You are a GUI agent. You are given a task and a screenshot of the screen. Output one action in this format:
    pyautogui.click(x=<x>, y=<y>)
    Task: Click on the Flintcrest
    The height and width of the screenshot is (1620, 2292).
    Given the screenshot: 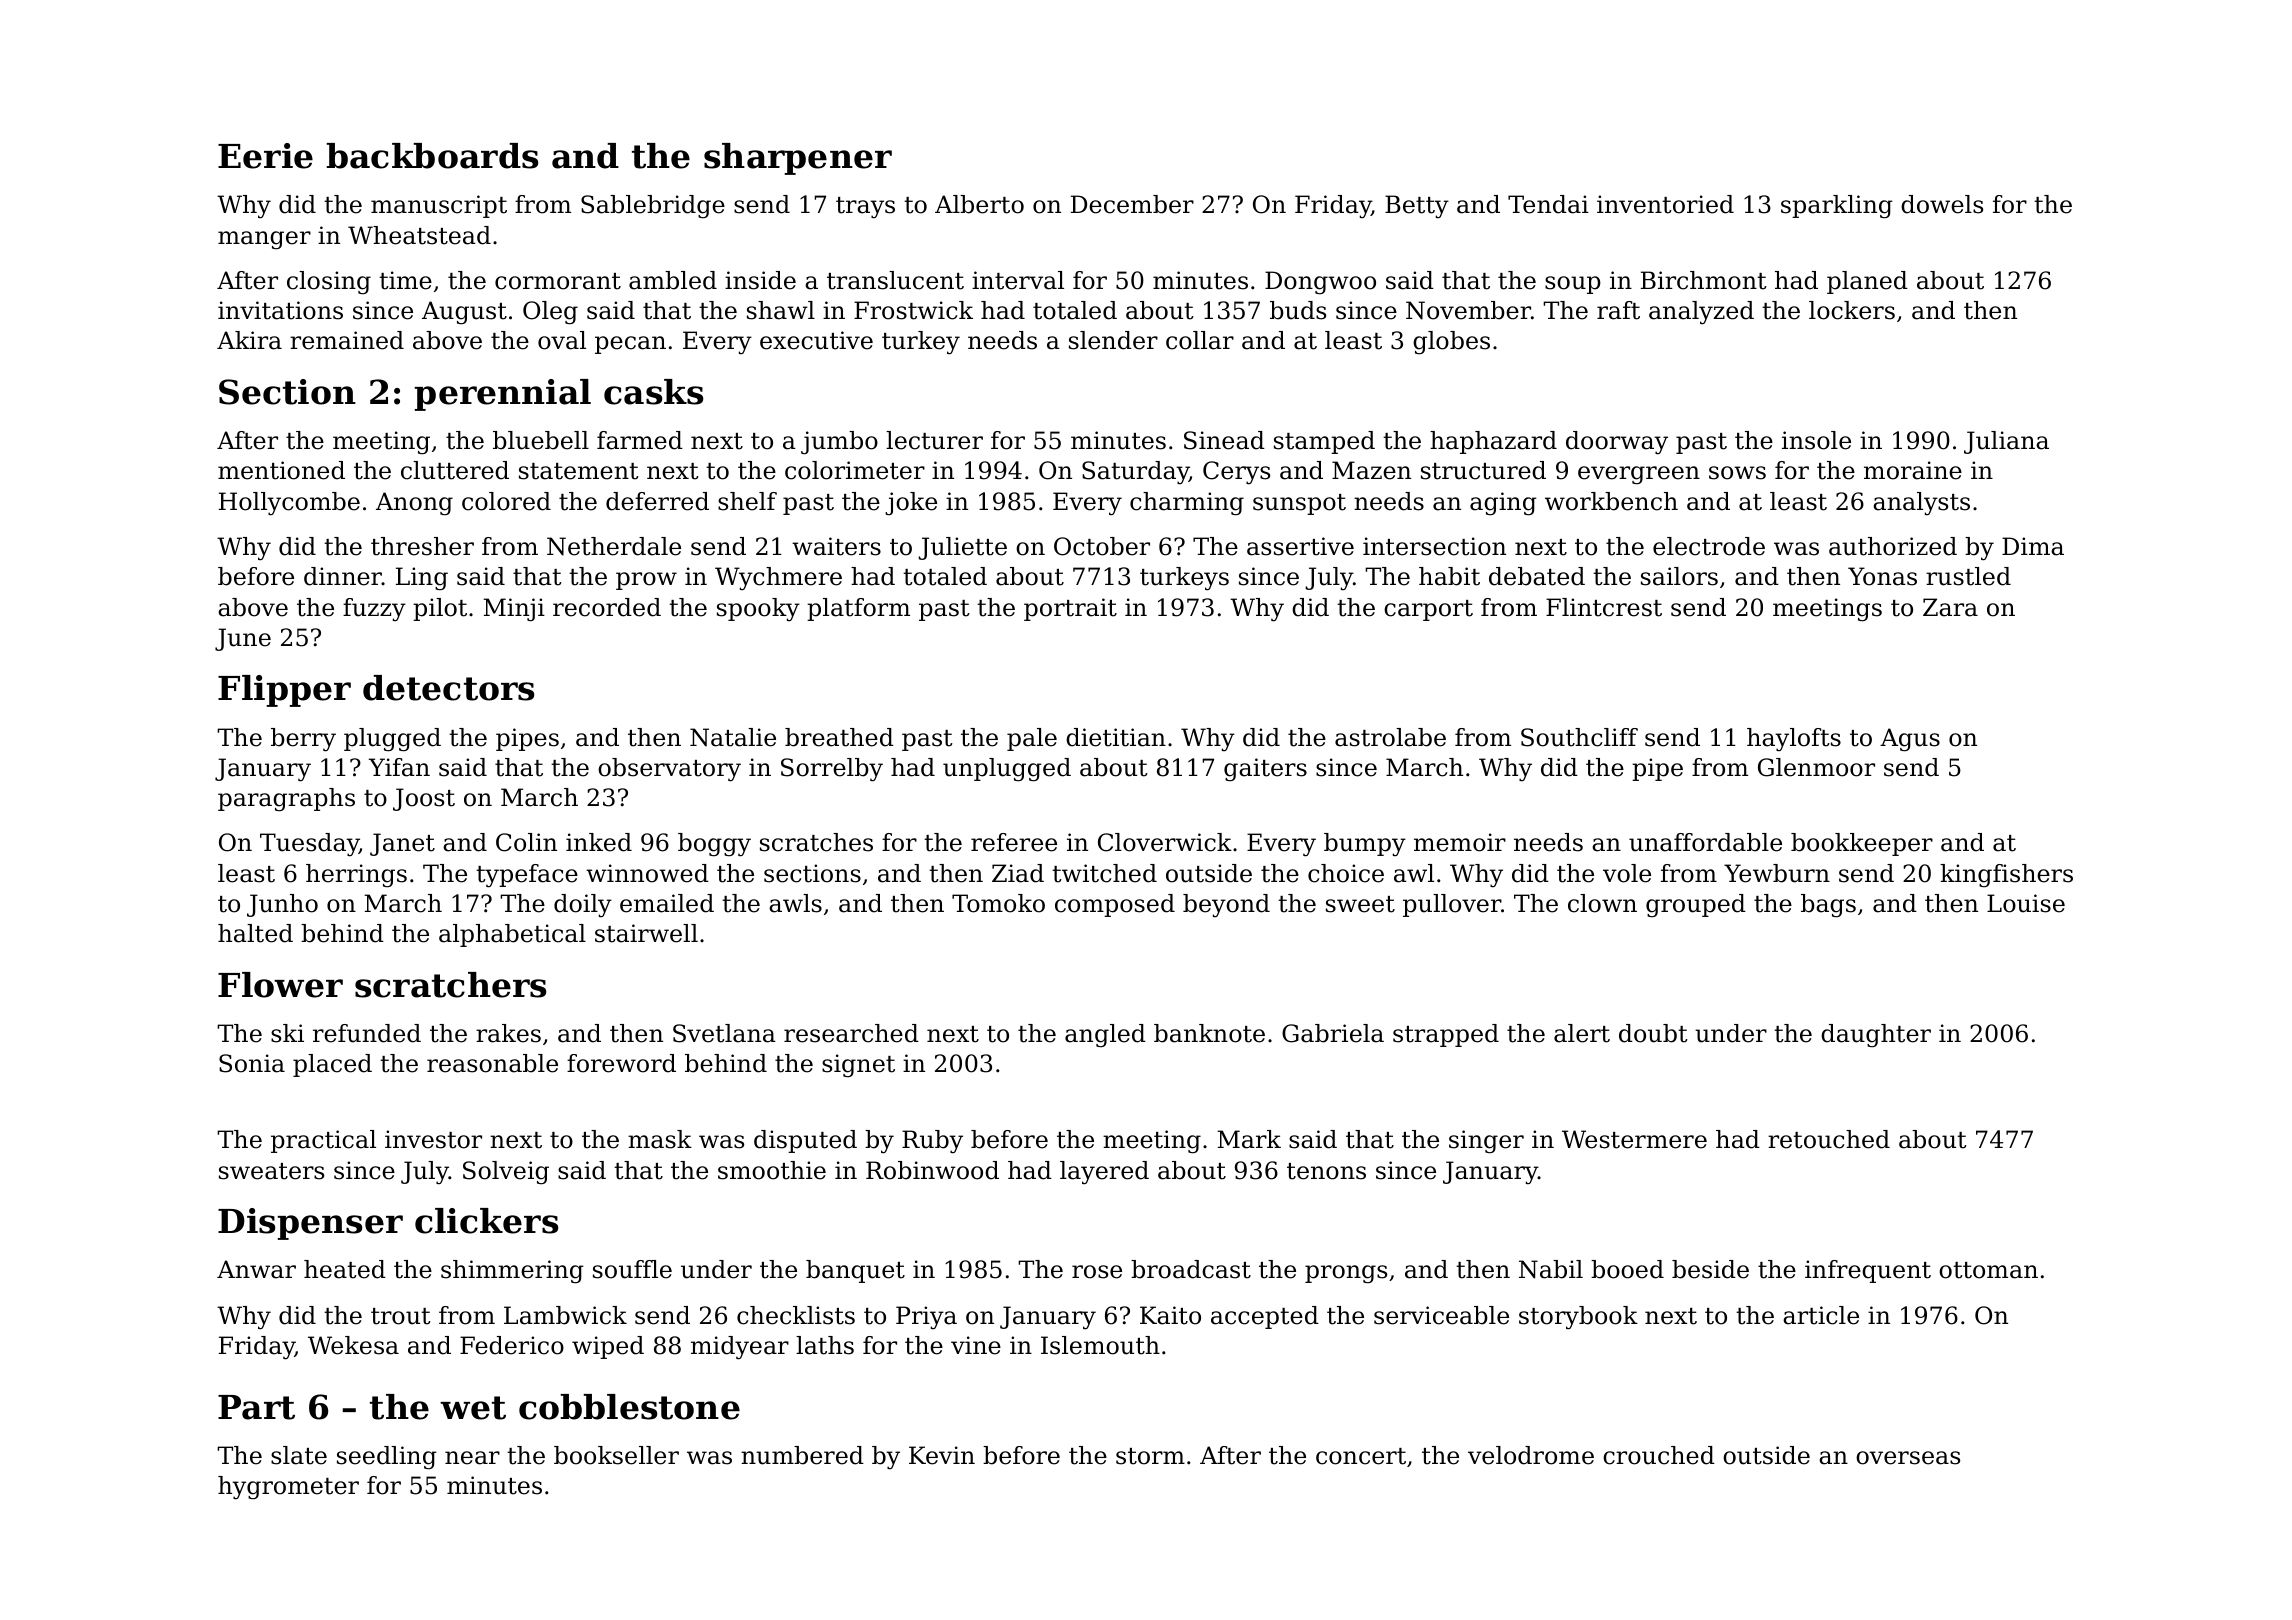 What is the action you would take?
    pyautogui.click(x=1604, y=607)
